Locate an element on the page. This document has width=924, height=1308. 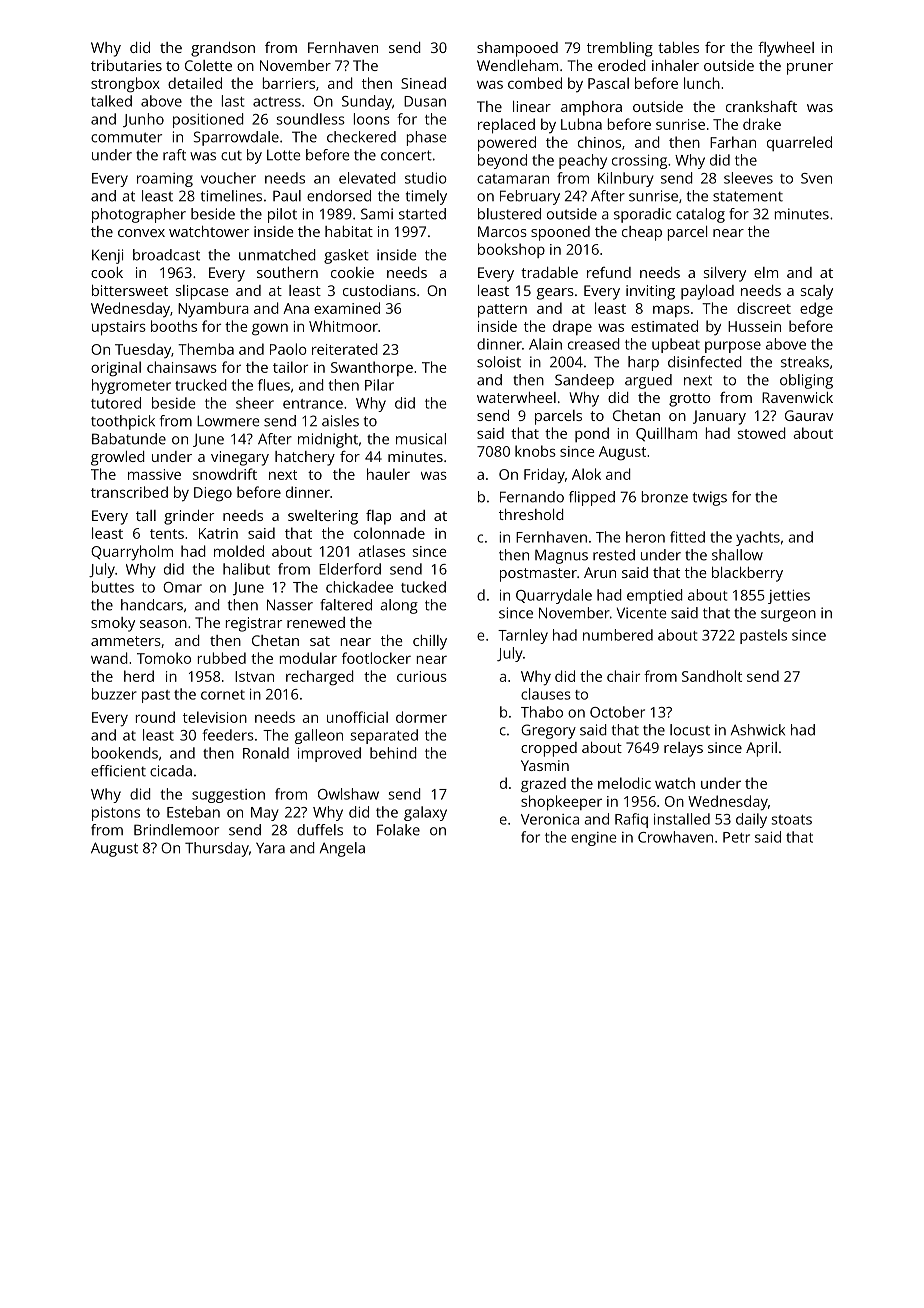
Ronald is located at coordinates (266, 753).
